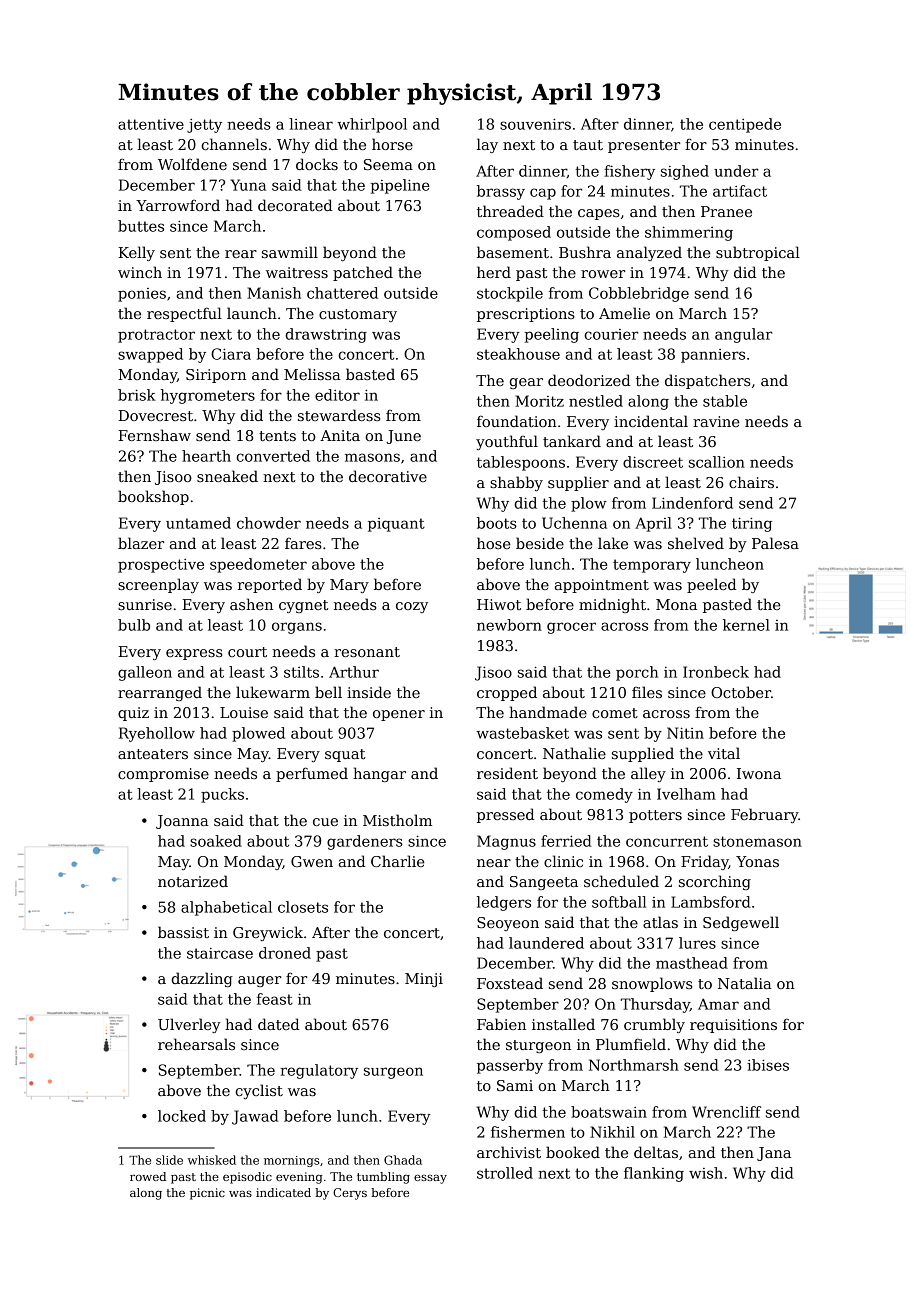 The image size is (924, 1308). Describe the element at coordinates (153, 497) in the screenshot. I see `bookshop` at that location.
